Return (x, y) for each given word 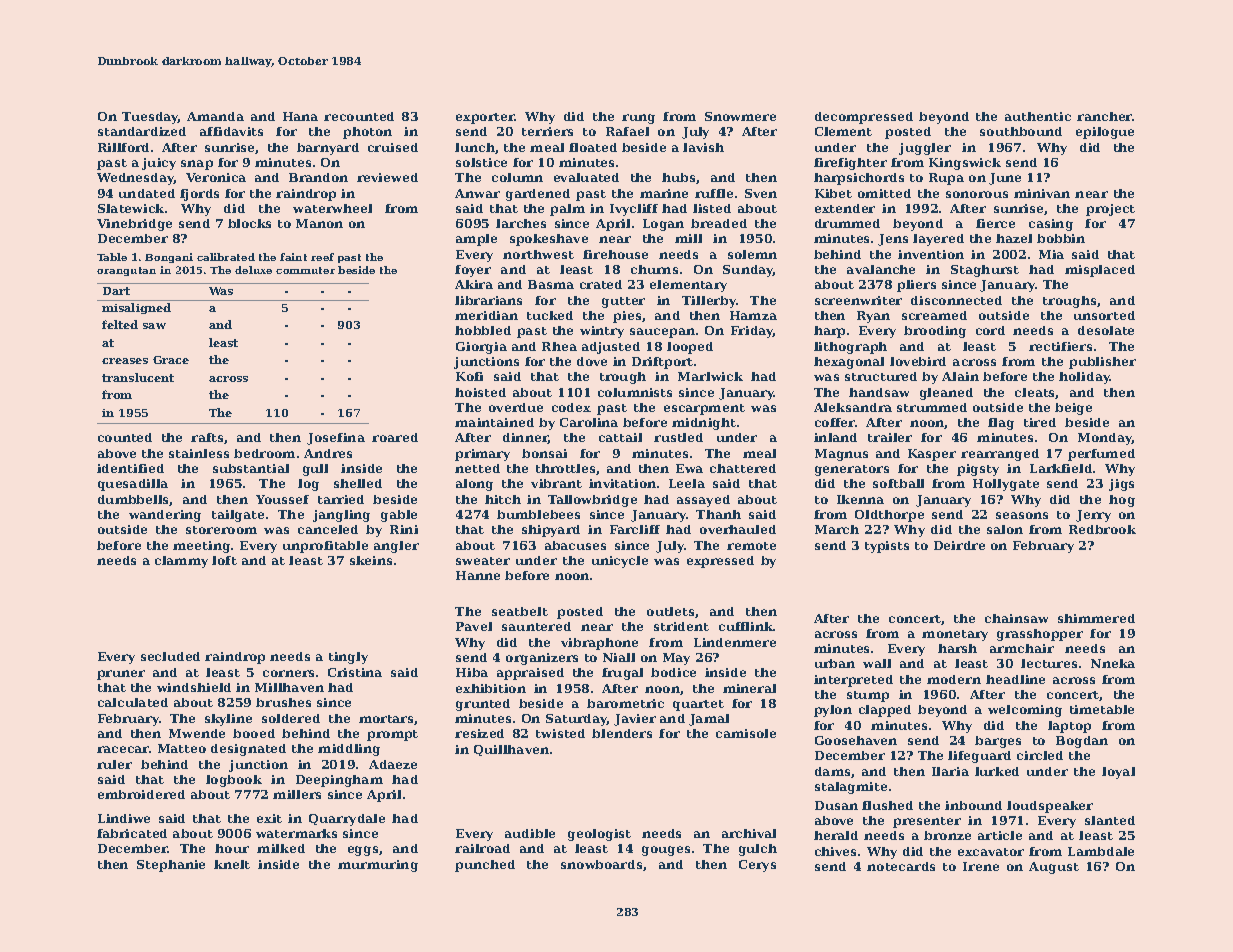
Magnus (841, 455)
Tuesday (150, 118)
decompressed (864, 118)
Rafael (627, 131)
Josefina (336, 439)
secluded (170, 656)
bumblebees (538, 514)
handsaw (879, 392)
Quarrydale (347, 820)
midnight (704, 424)
